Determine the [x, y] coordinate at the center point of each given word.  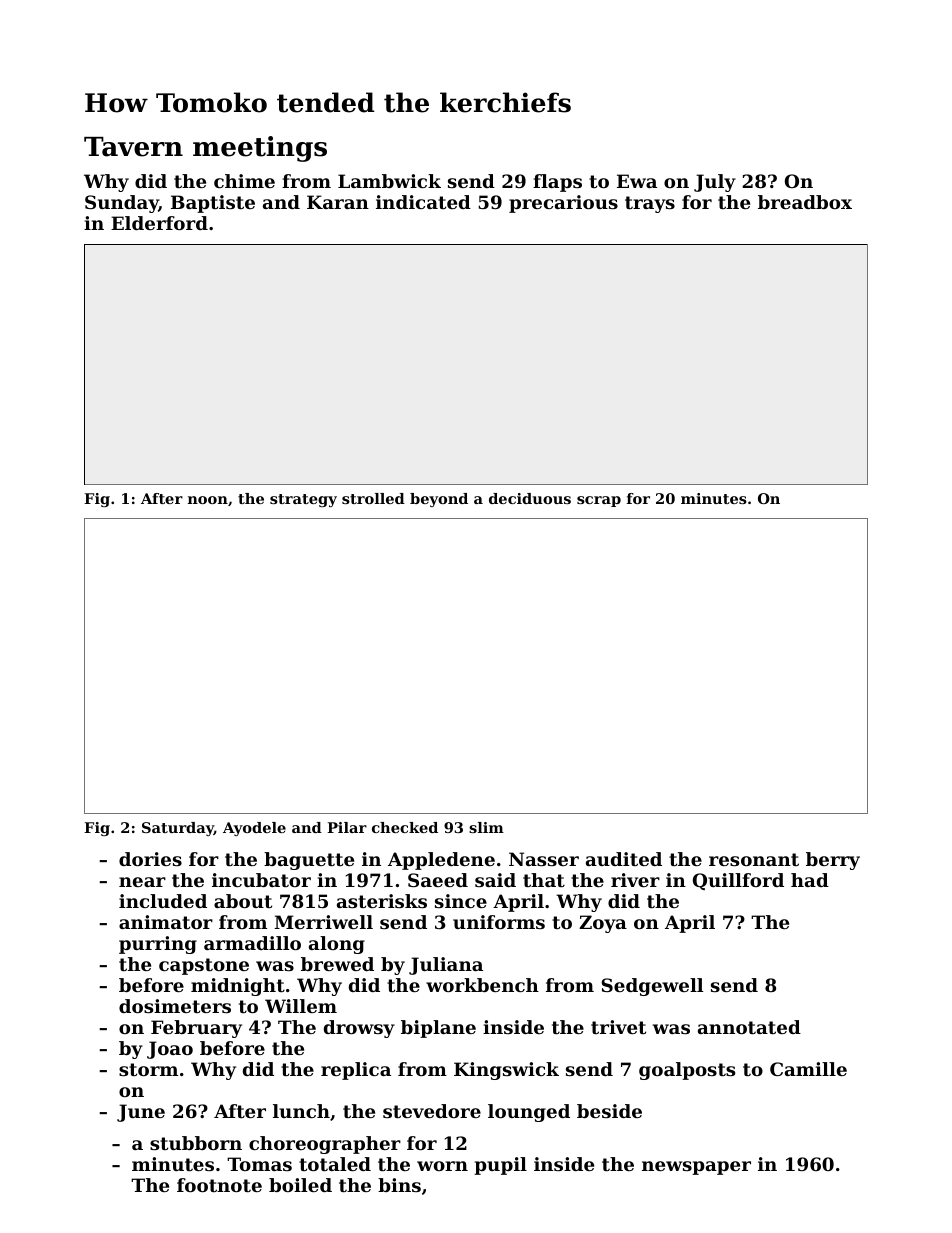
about [243, 901]
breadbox [805, 202]
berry [833, 861]
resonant [754, 859]
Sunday [122, 204]
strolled [373, 498]
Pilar [347, 827]
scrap [599, 501]
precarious [563, 204]
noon [208, 500]
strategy [303, 500]
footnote [219, 1185]
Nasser [544, 859]
